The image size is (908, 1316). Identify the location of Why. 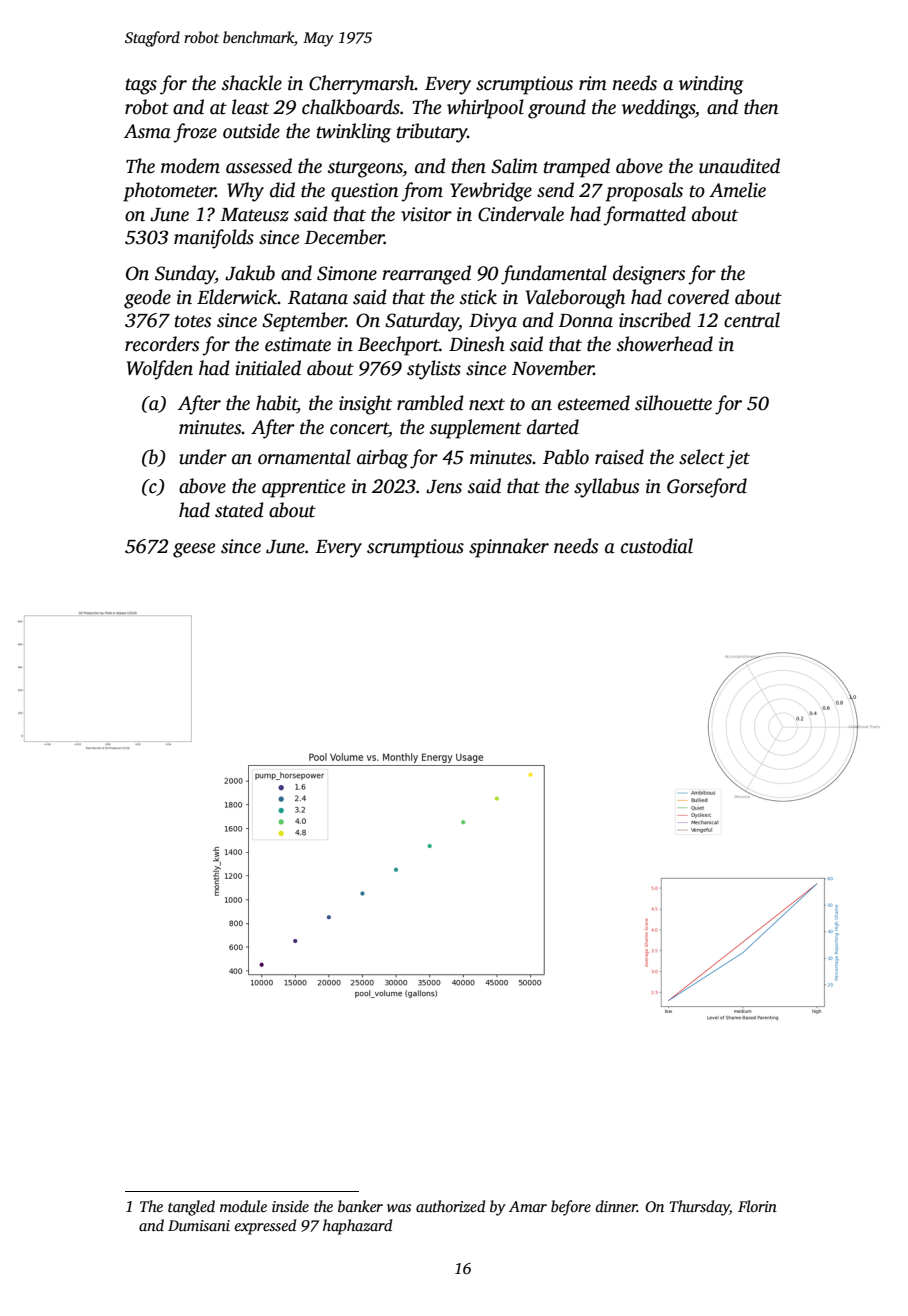
(245, 192).
